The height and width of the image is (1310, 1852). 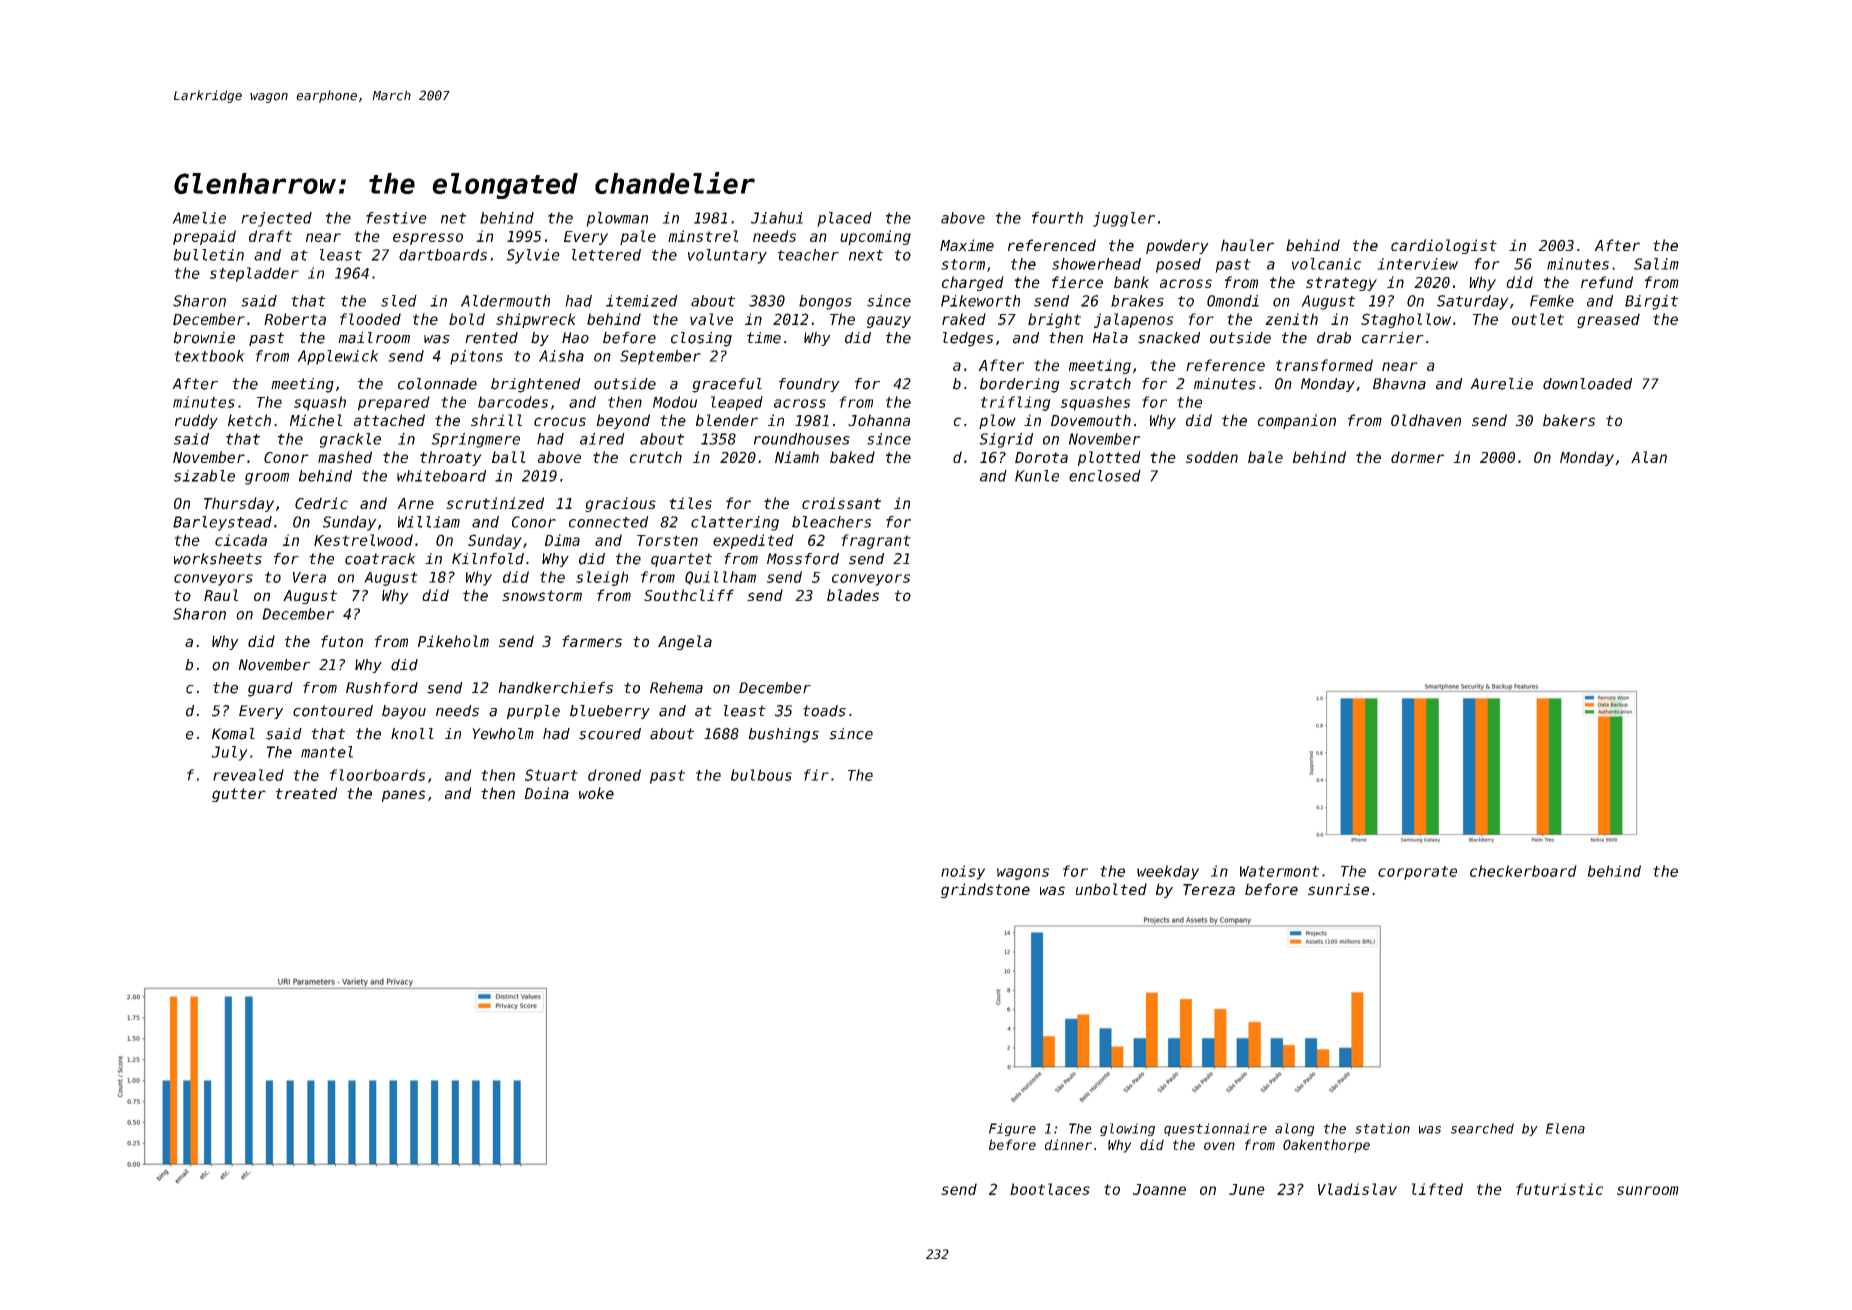 What do you see at coordinates (876, 541) in the image?
I see `fragrant` at bounding box center [876, 541].
